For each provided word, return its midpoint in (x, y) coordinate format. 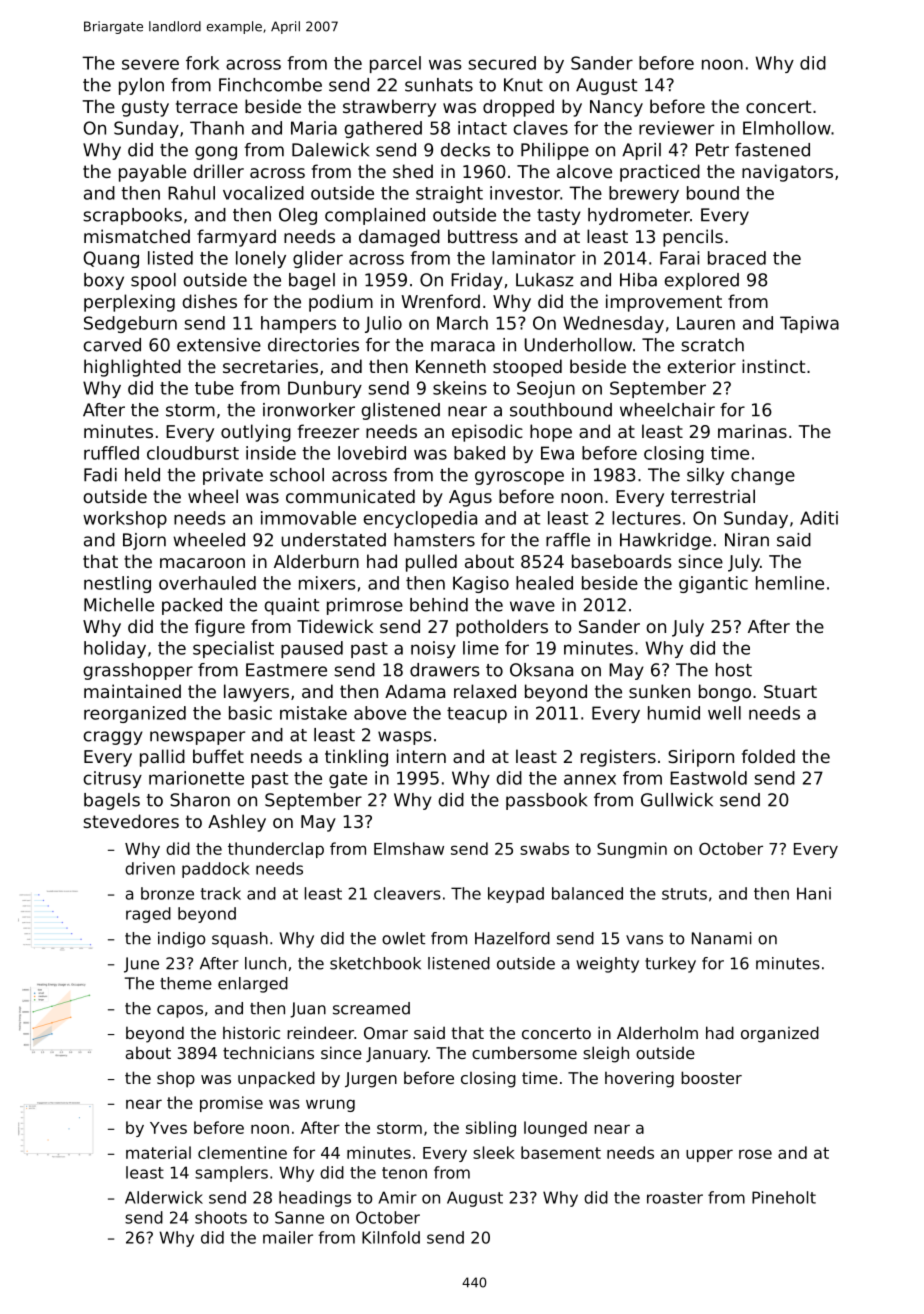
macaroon (202, 563)
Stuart (790, 691)
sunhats (439, 85)
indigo (181, 940)
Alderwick (164, 1197)
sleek (494, 1152)
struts (684, 894)
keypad (516, 895)
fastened (772, 150)
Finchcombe (270, 85)
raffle (568, 540)
